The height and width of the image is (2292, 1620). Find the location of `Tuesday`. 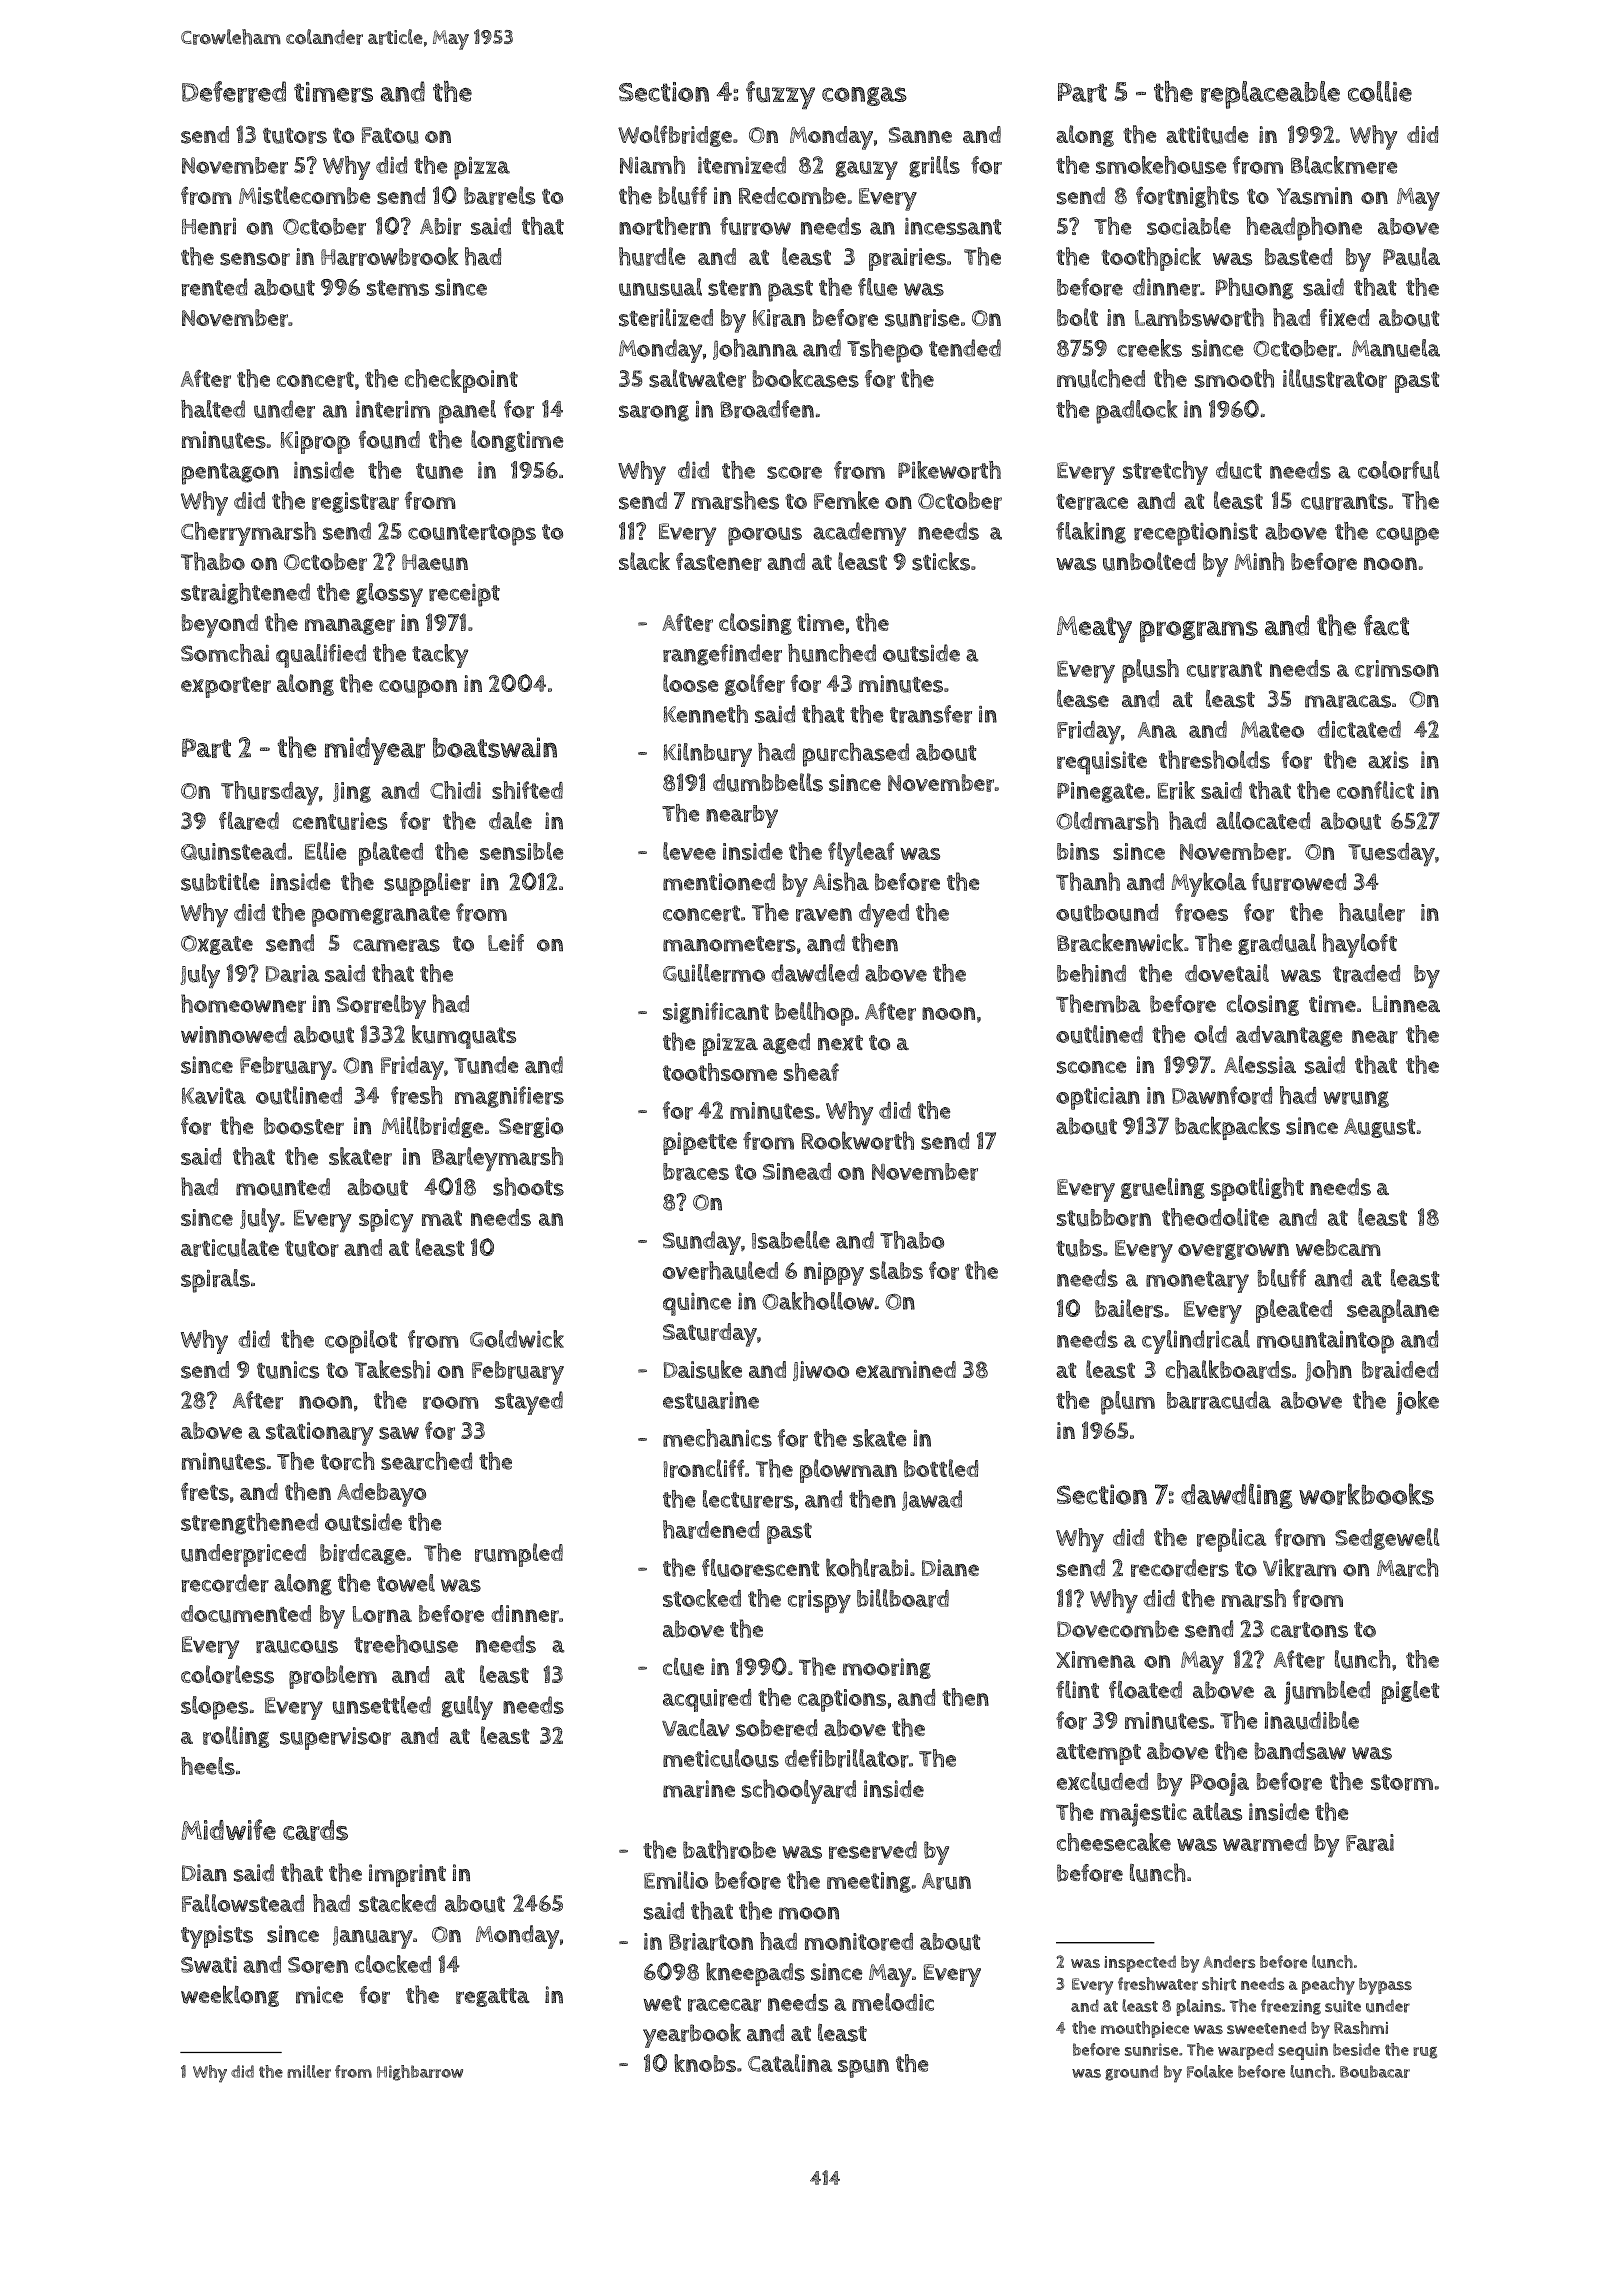

Tuesday is located at coordinates (1391, 854).
